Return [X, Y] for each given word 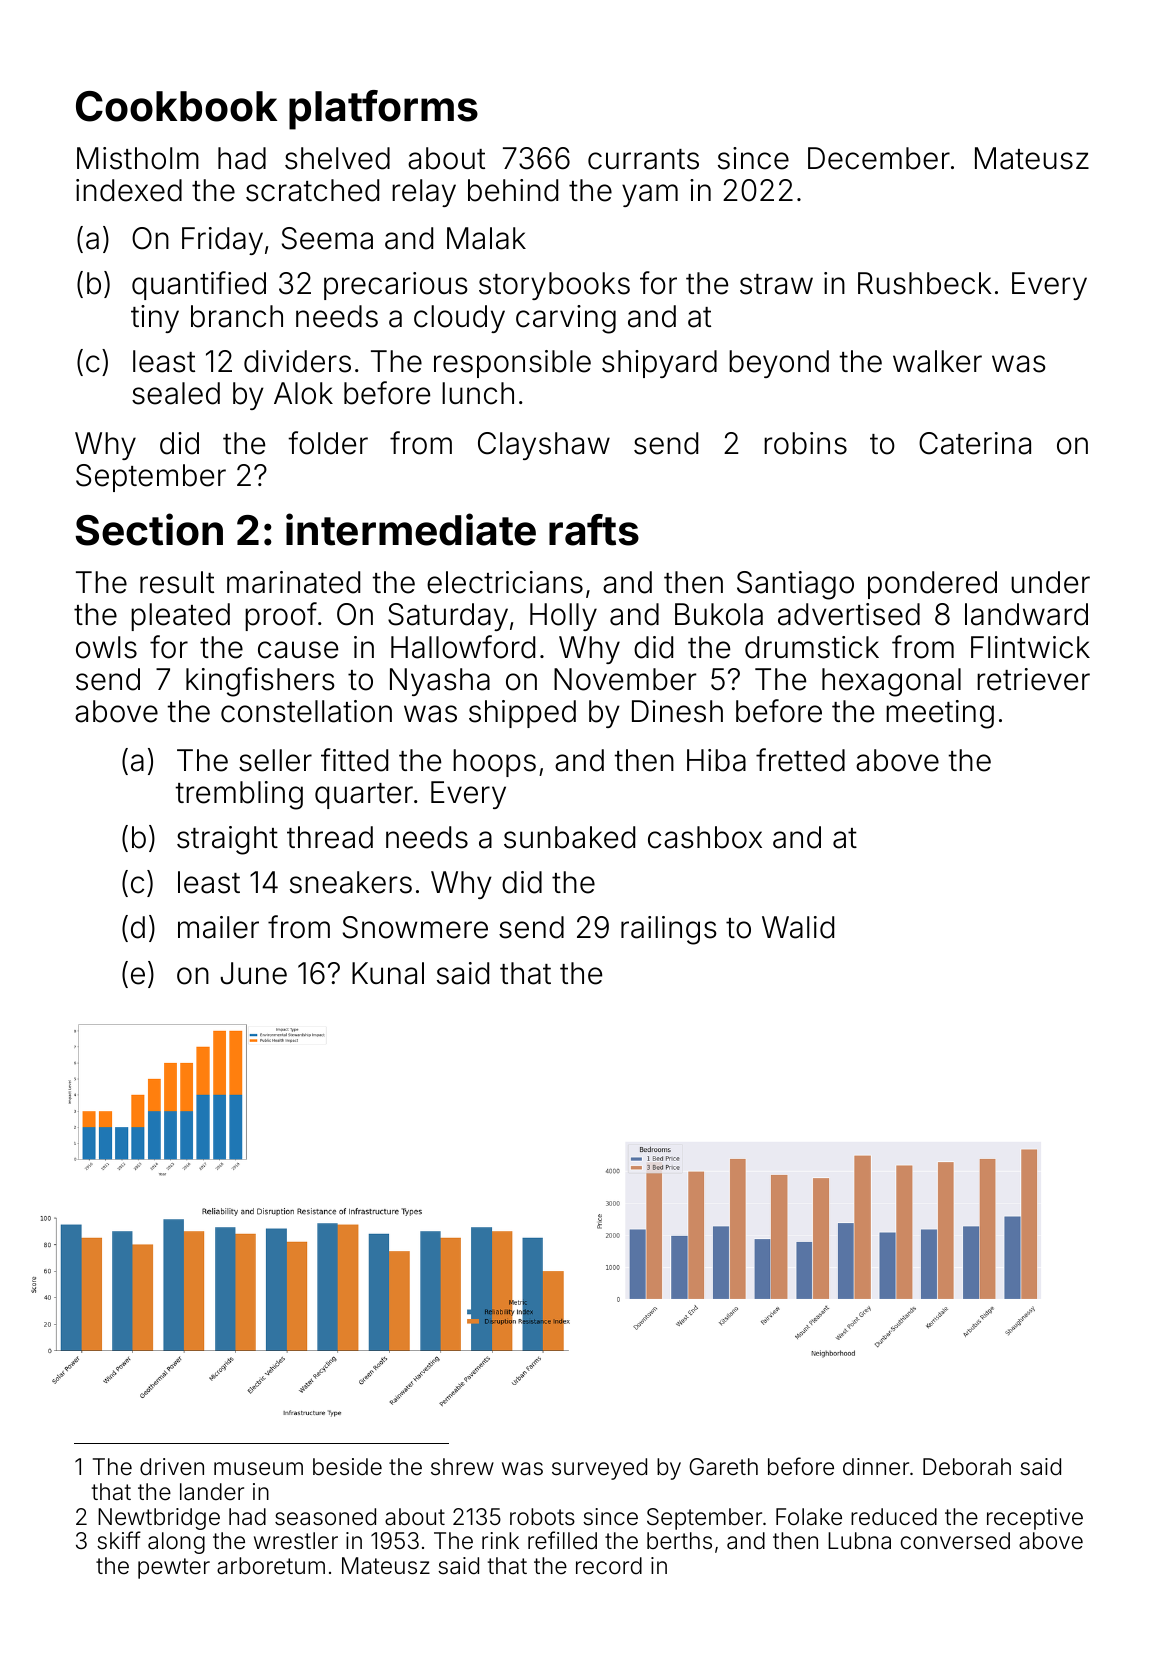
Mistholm [138, 158]
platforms [383, 110]
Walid [798, 927]
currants [643, 159]
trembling [239, 795]
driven [172, 1467]
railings [669, 930]
